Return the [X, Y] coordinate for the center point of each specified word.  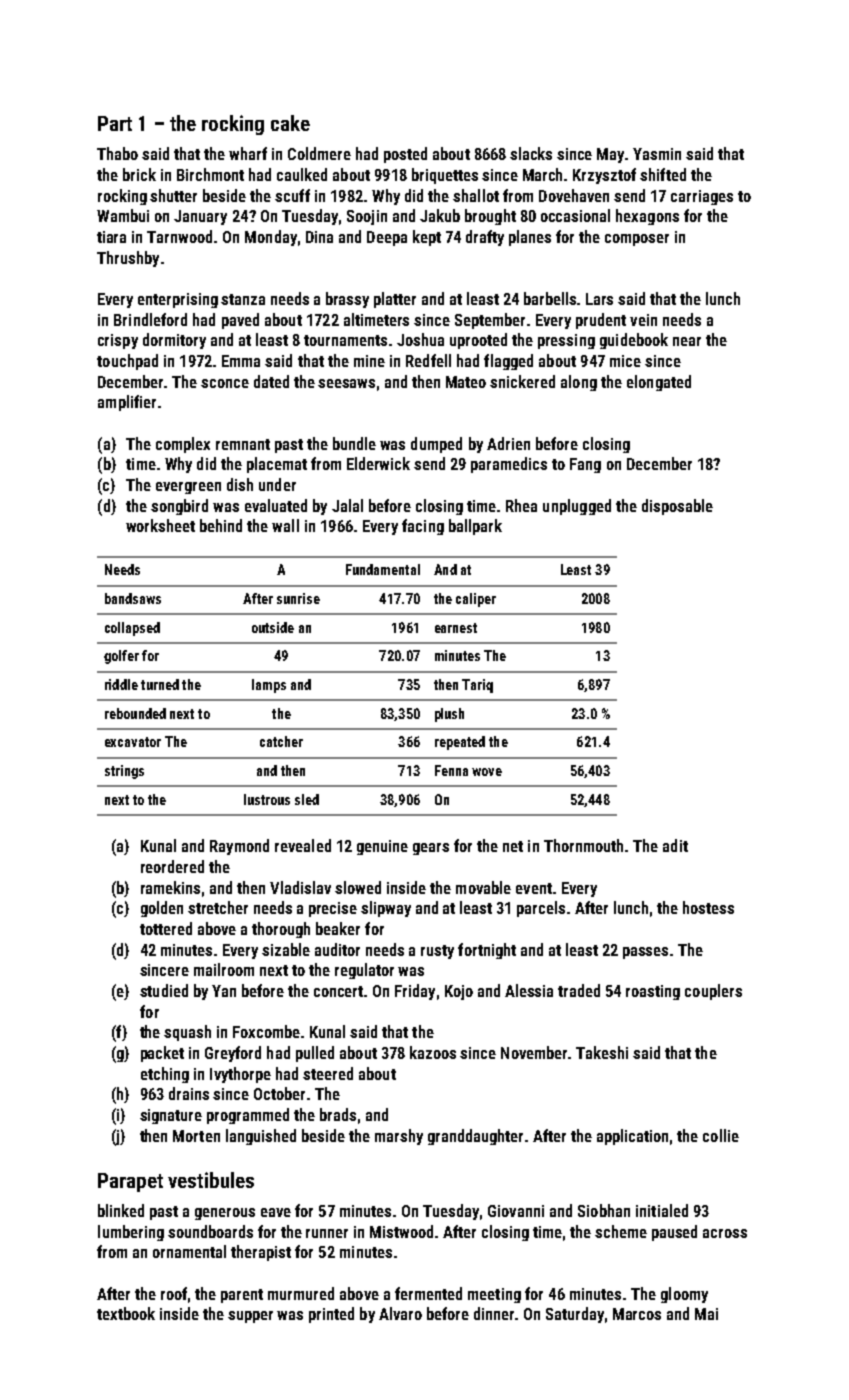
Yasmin [657, 154]
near [687, 341]
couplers [713, 992]
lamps [269, 686]
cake [290, 123]
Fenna [451, 770]
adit [675, 845]
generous [225, 1214]
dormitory [174, 341]
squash [187, 1033]
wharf [248, 153]
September [490, 321]
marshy [399, 1137]
